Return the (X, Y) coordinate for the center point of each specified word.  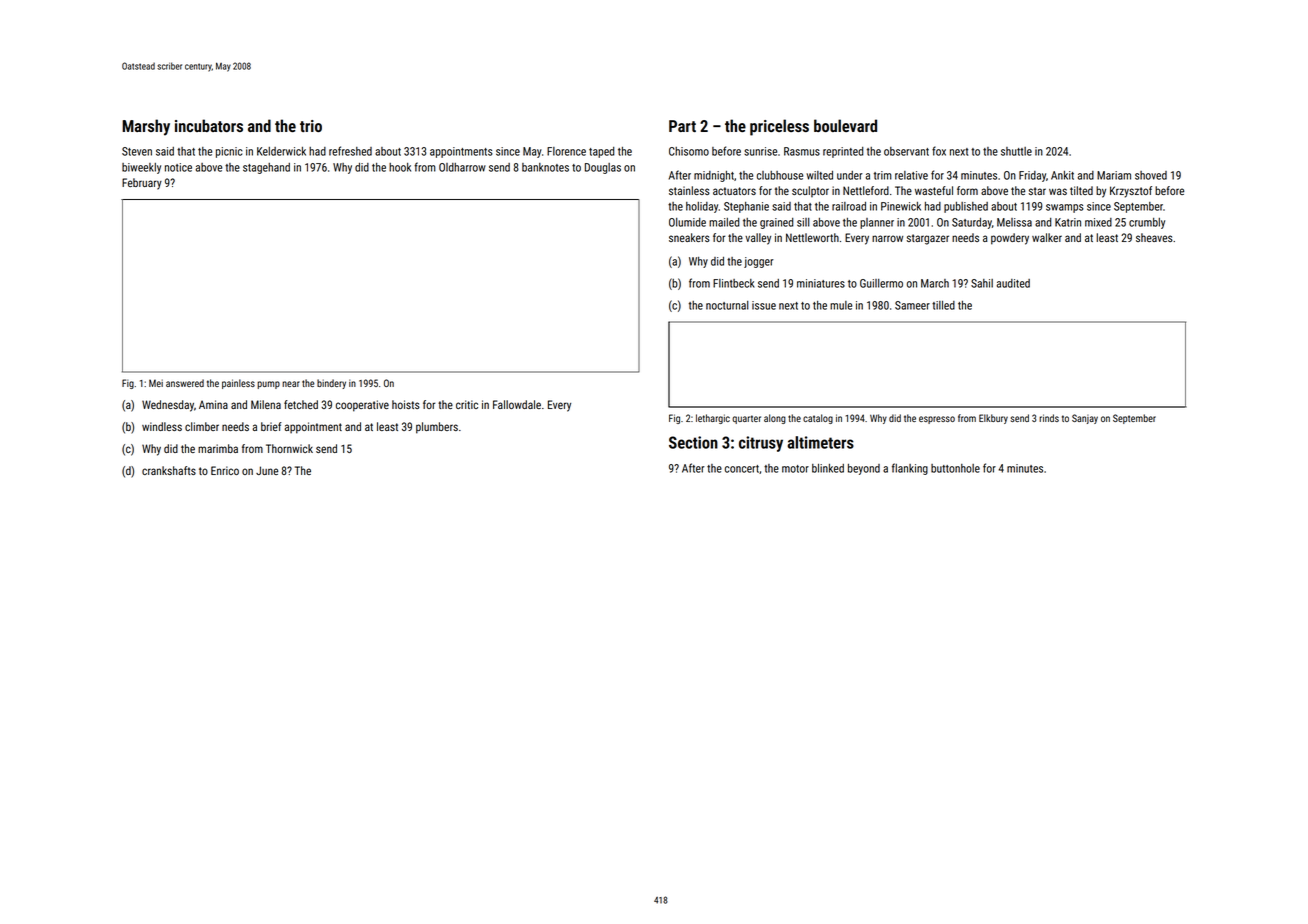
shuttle (1016, 151)
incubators (209, 125)
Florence (566, 151)
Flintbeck (734, 283)
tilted (1081, 190)
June (267, 470)
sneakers (689, 237)
